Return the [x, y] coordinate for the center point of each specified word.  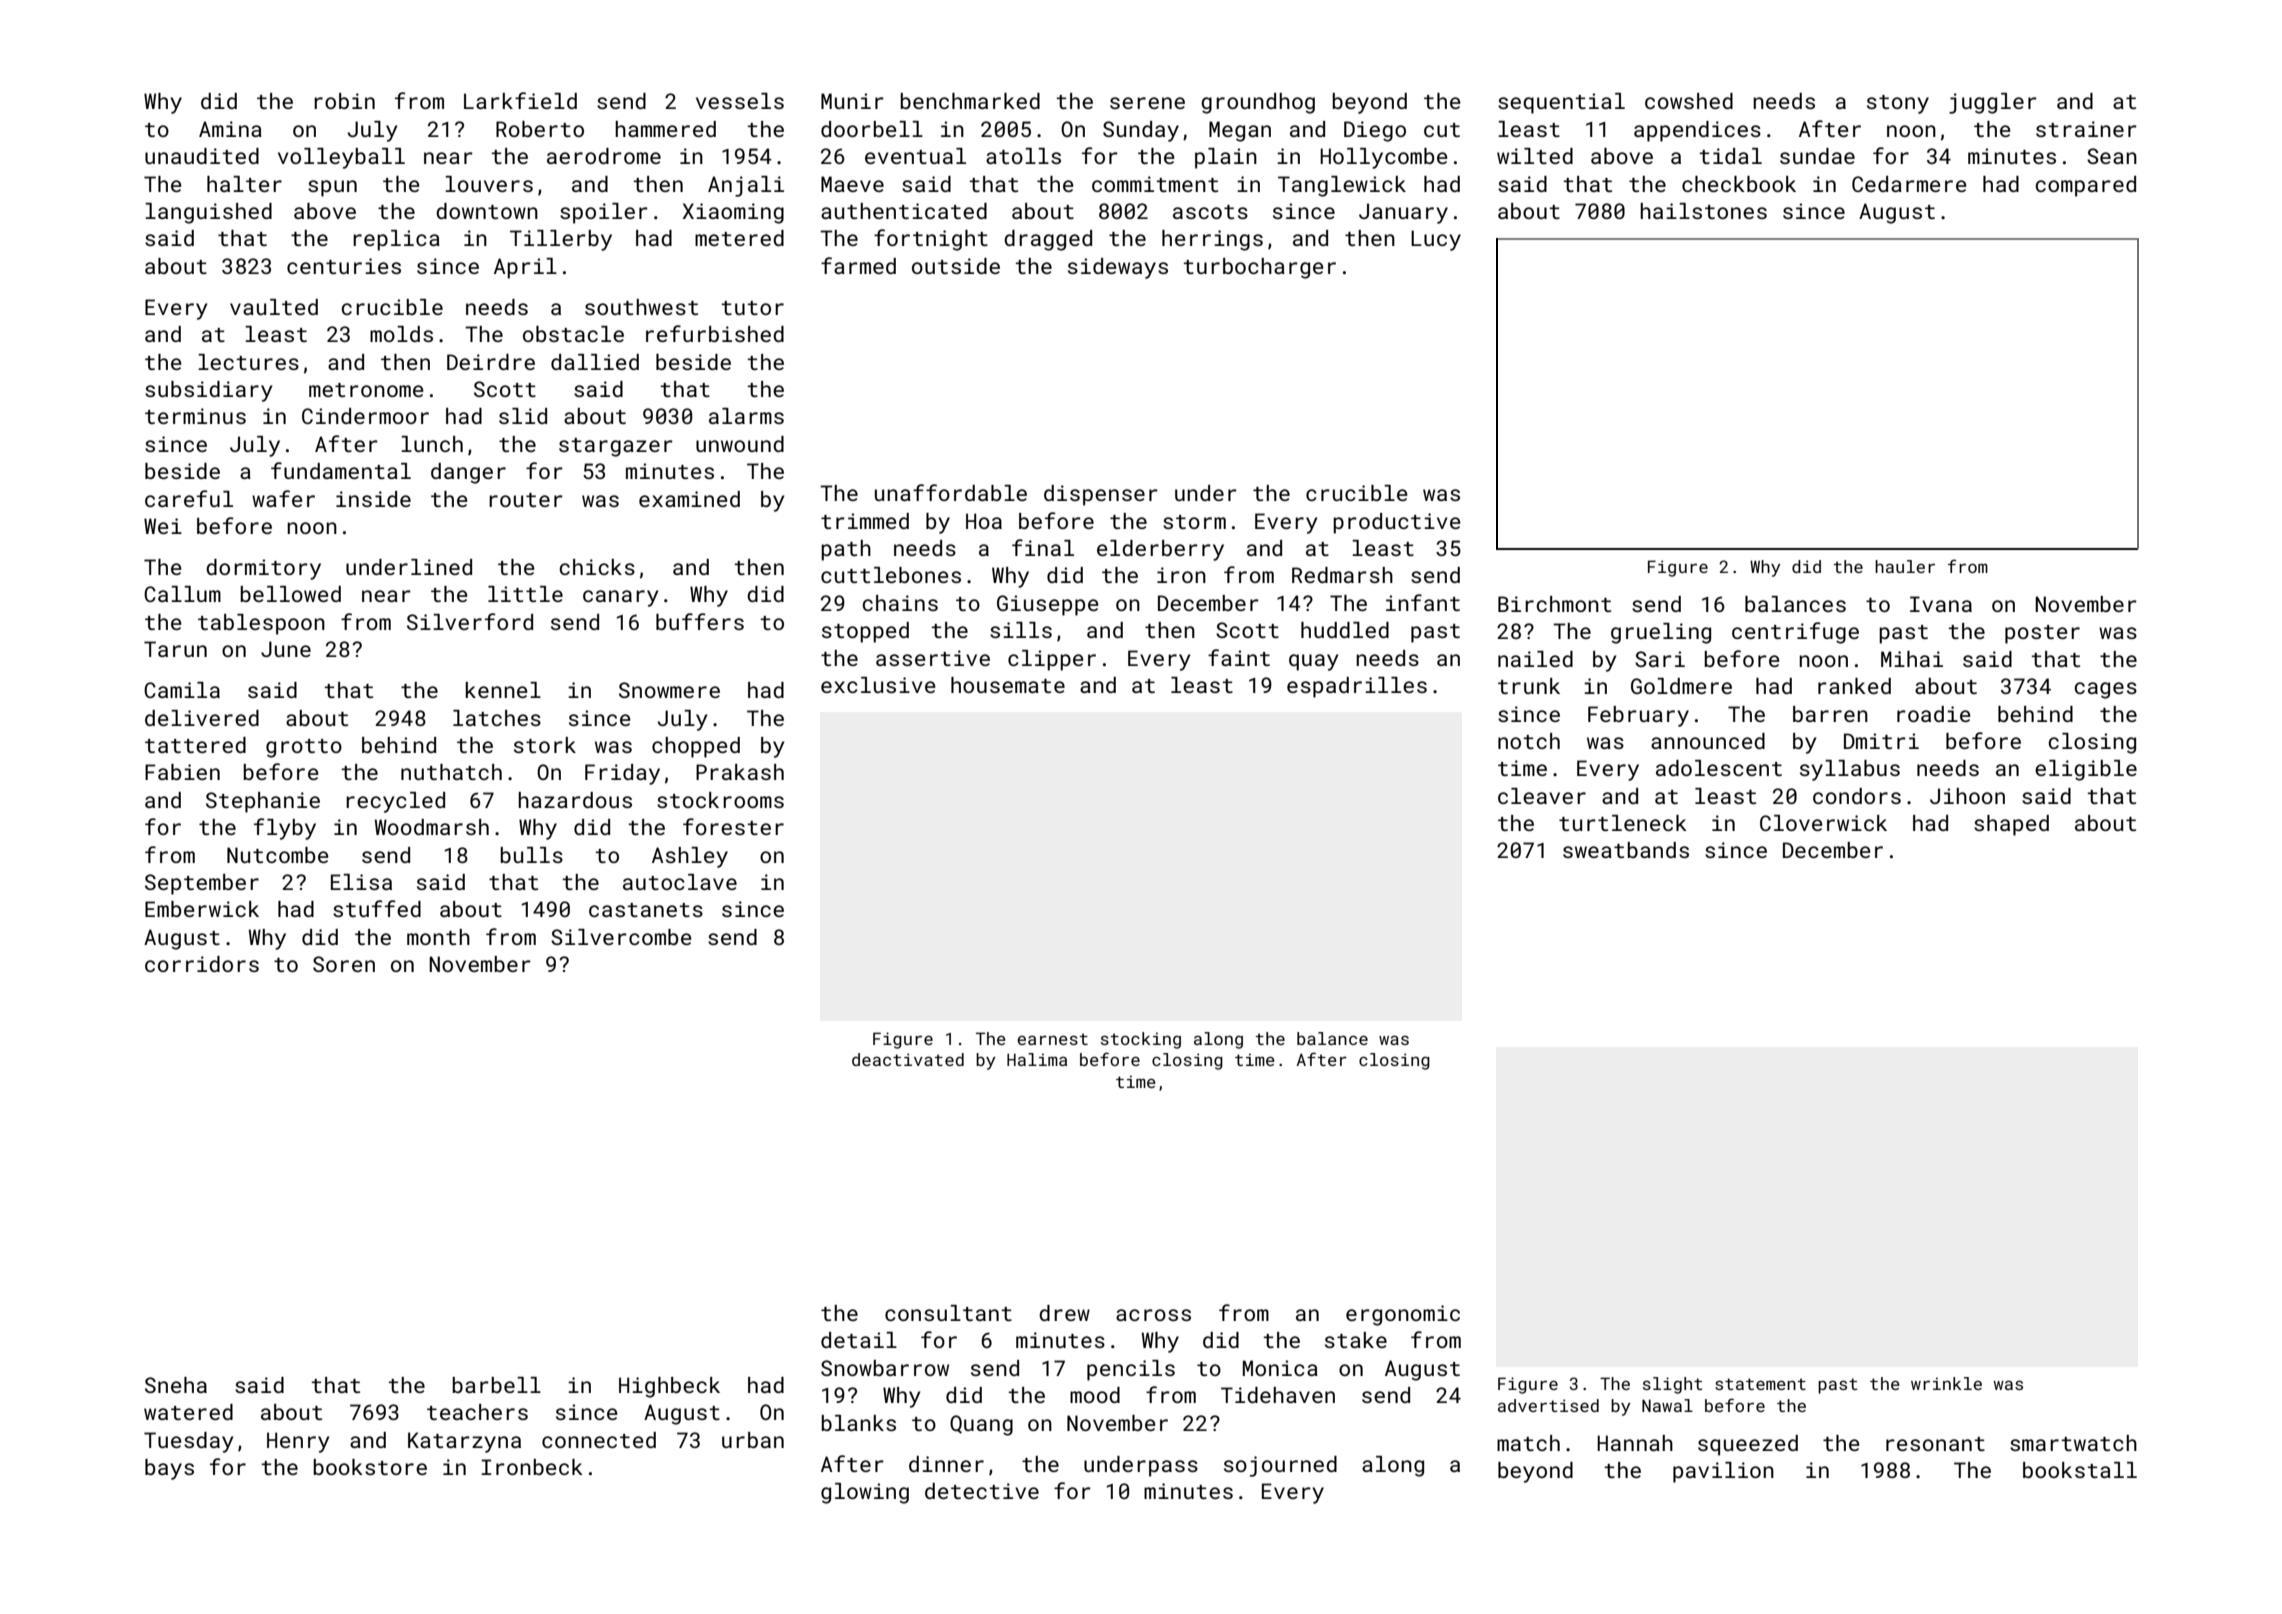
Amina [230, 129]
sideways [1118, 268]
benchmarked [970, 101]
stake [1356, 1340]
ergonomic [1403, 1315]
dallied [595, 362]
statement [1760, 1384]
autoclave [680, 882]
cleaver [1542, 796]
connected [599, 1440]
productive [1396, 523]
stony [1898, 104]
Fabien [182, 772]
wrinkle [1946, 1383]
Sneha [176, 1385]
